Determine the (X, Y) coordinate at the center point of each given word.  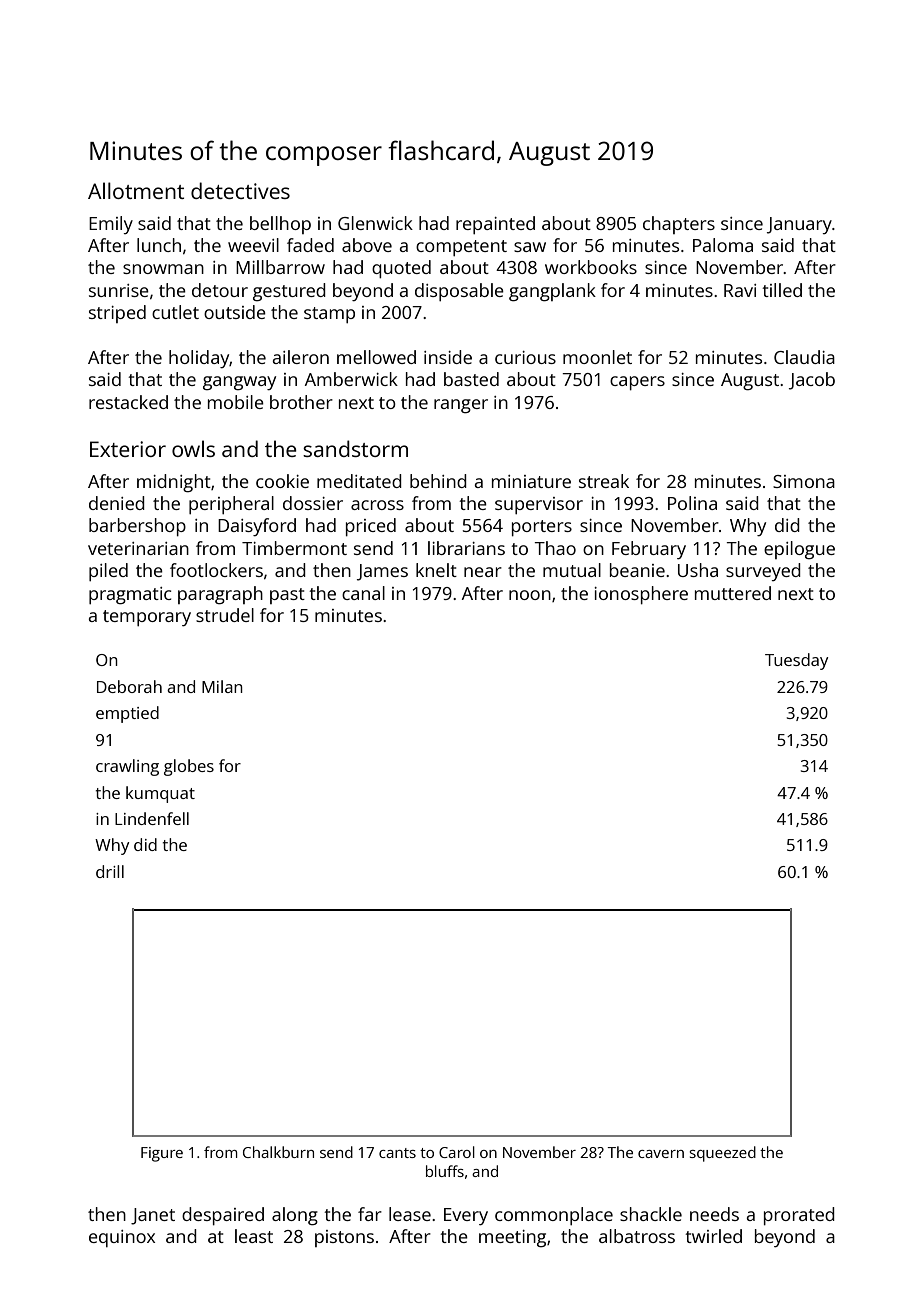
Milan (222, 686)
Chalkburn (278, 1152)
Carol (457, 1152)
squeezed (722, 1154)
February (649, 550)
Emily (111, 225)
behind (438, 481)
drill (110, 871)
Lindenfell (152, 818)
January (799, 225)
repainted (495, 225)
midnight (174, 483)
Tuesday (796, 661)
